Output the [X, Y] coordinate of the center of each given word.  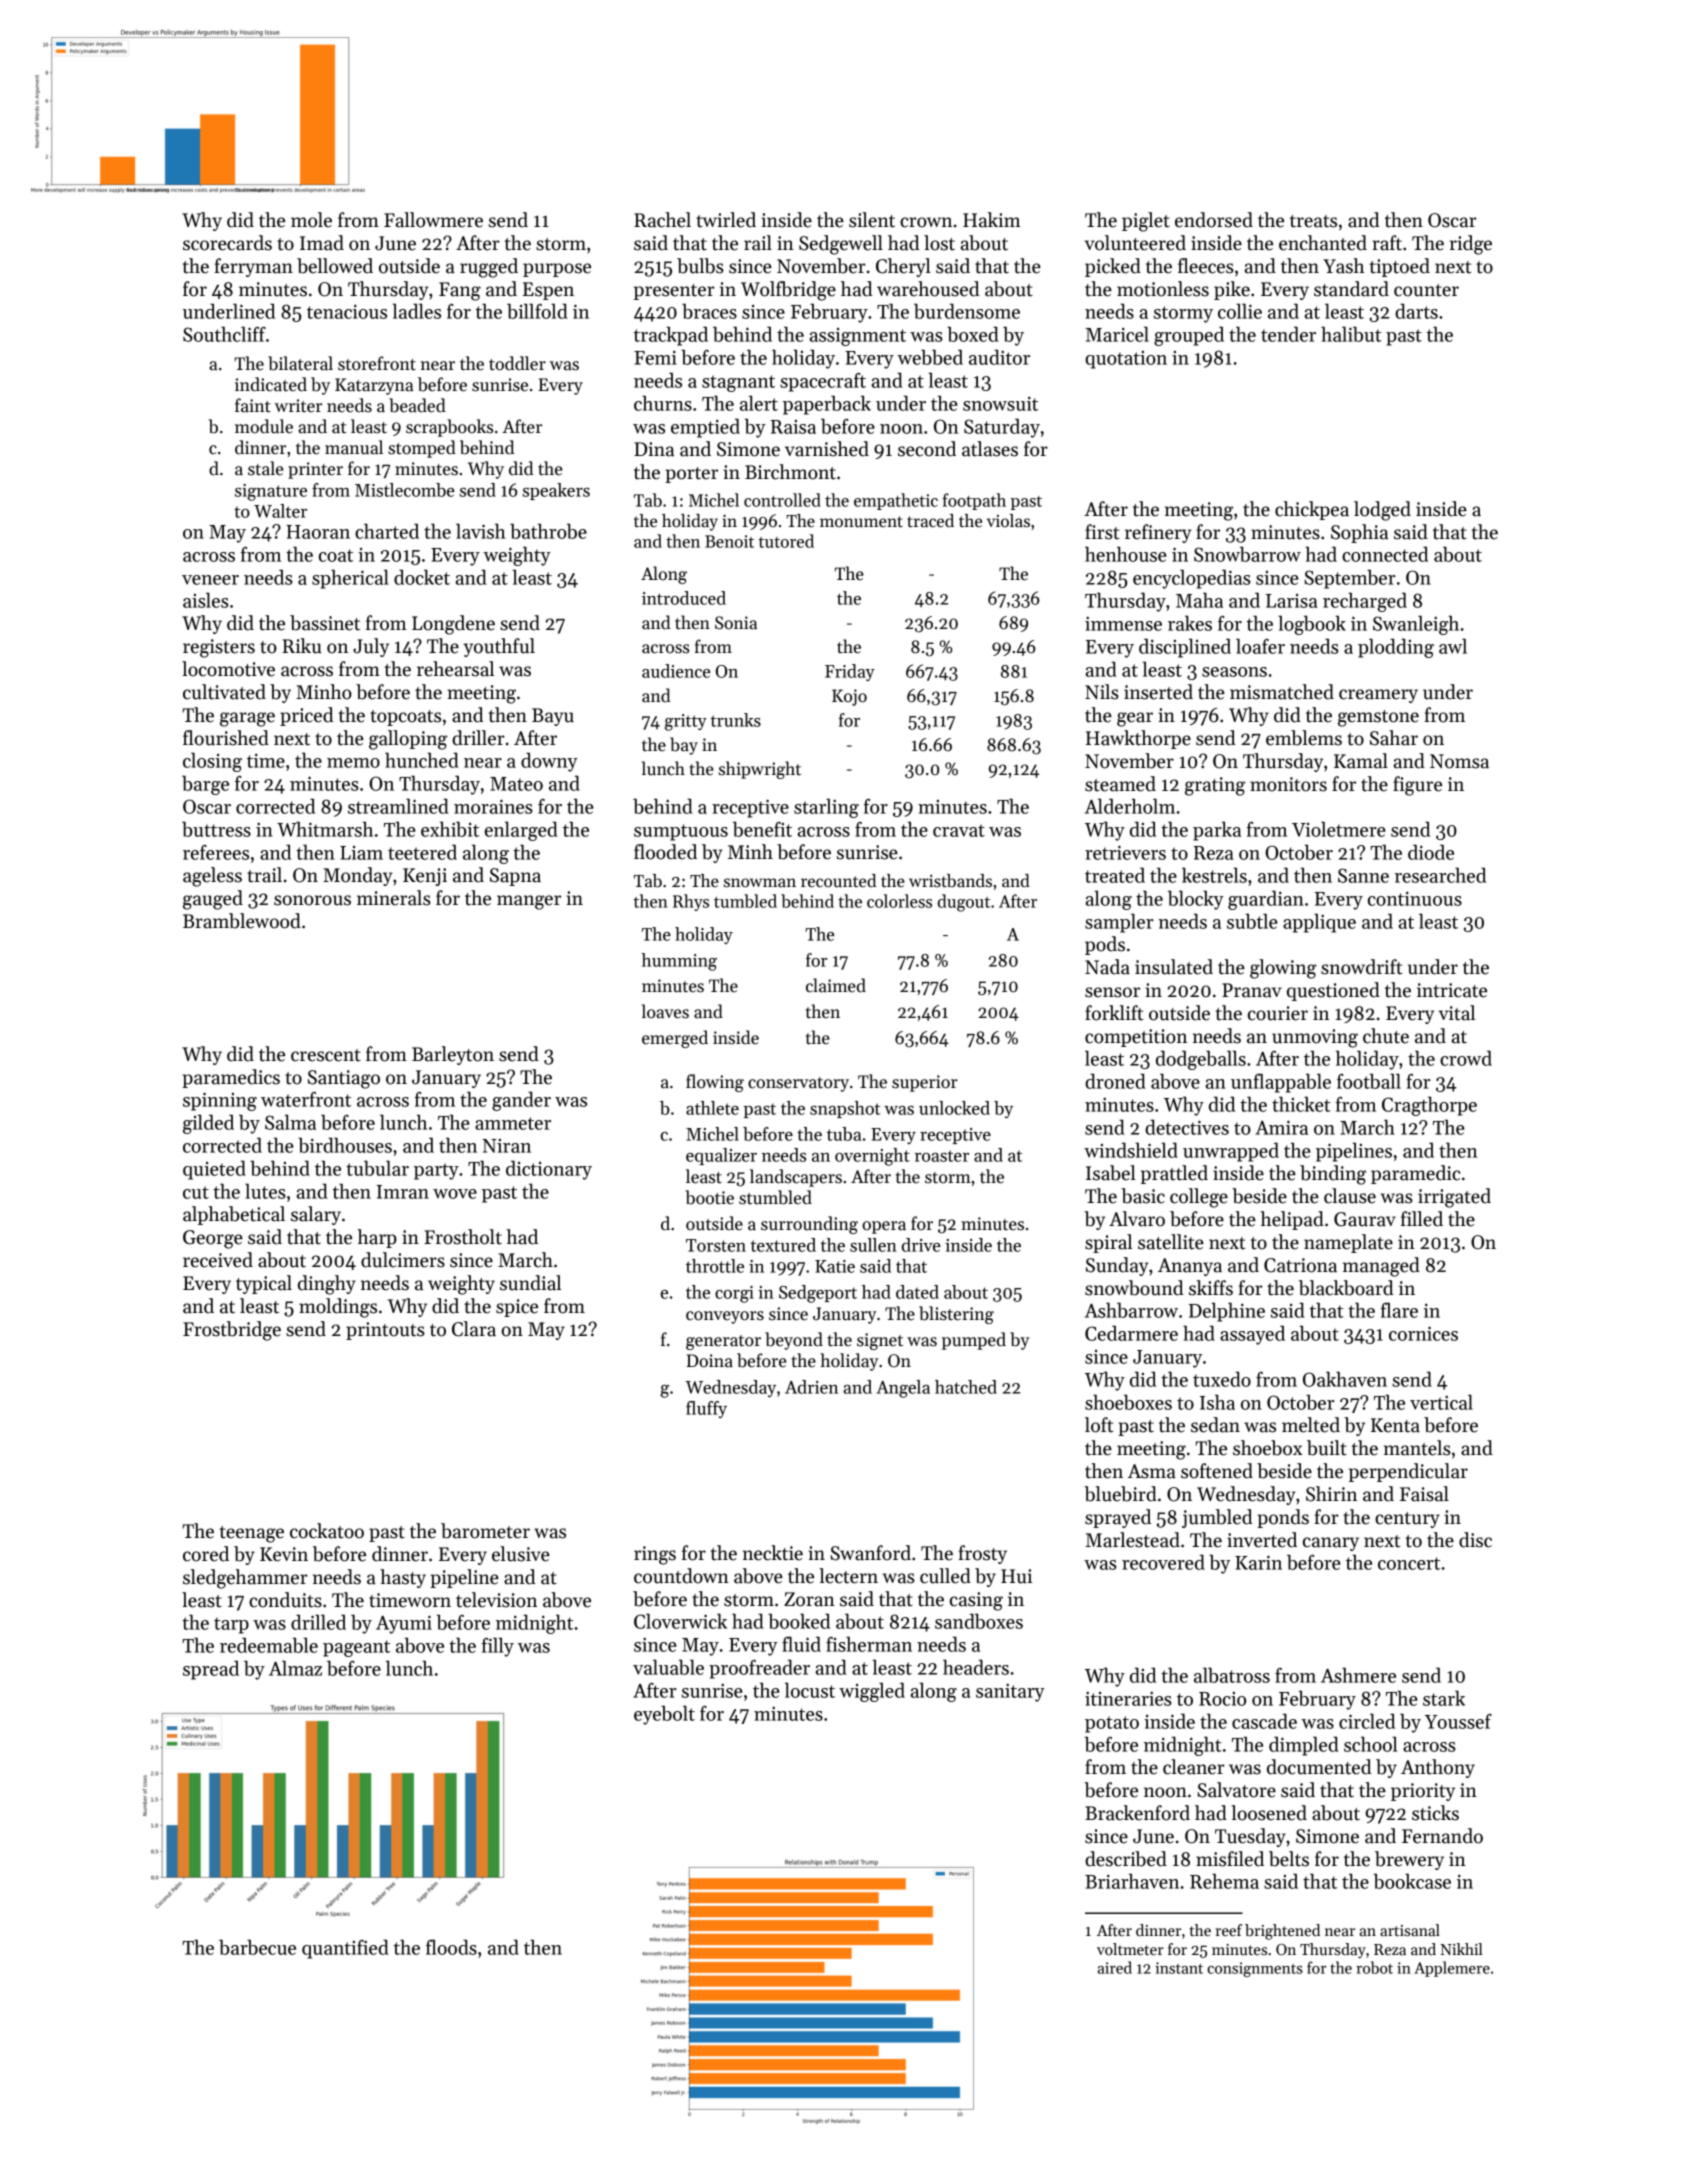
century [1407, 1520]
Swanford [870, 1553]
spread [211, 1670]
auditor [999, 357]
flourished [226, 738]
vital [1457, 1013]
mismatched [1282, 692]
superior [925, 1083]
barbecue [257, 1947]
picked [1113, 267]
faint [253, 405]
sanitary [1010, 1692]
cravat [959, 830]
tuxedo [1222, 1379]
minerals [394, 898]
